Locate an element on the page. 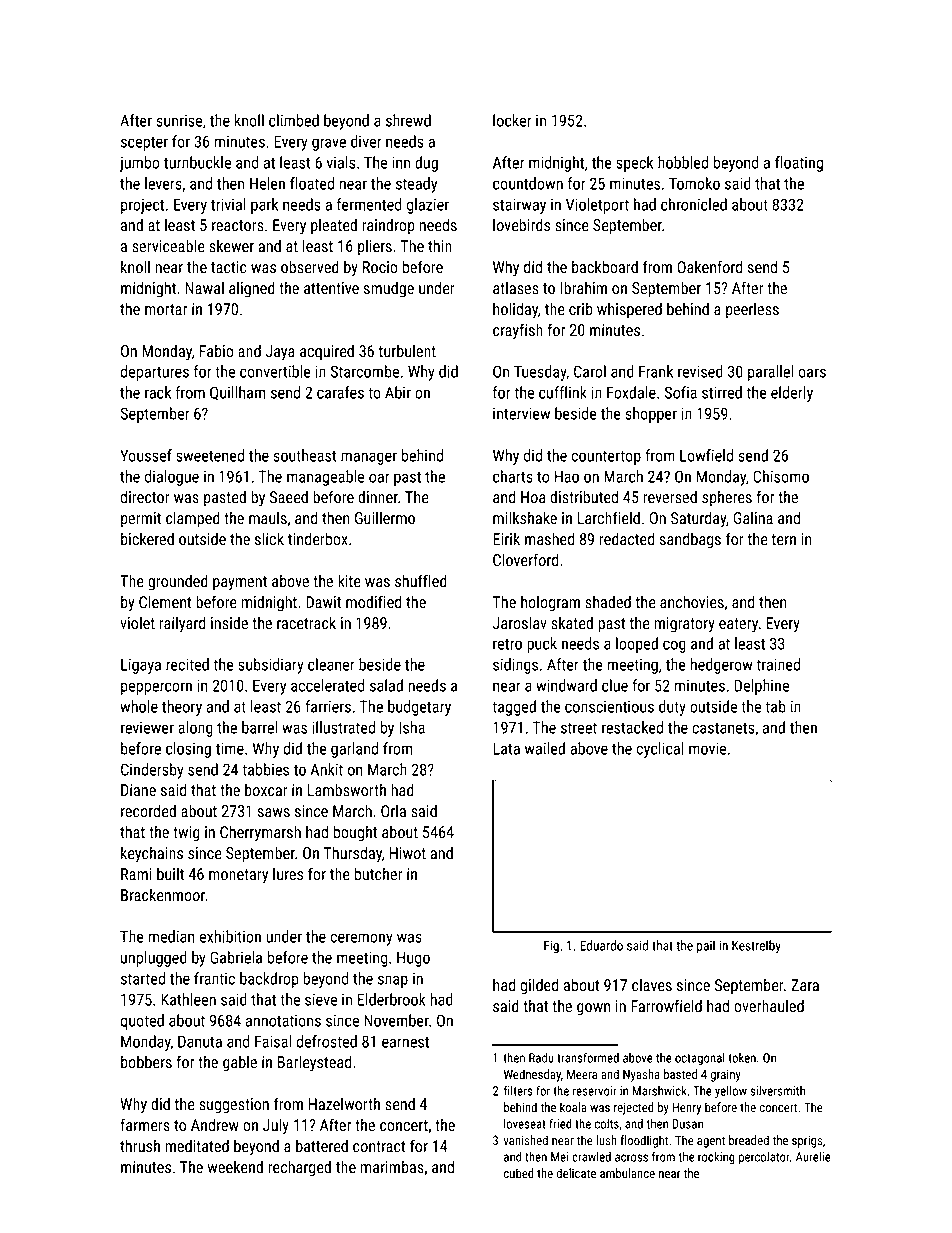 This image has height=1233, width=952. reactors is located at coordinates (238, 226).
